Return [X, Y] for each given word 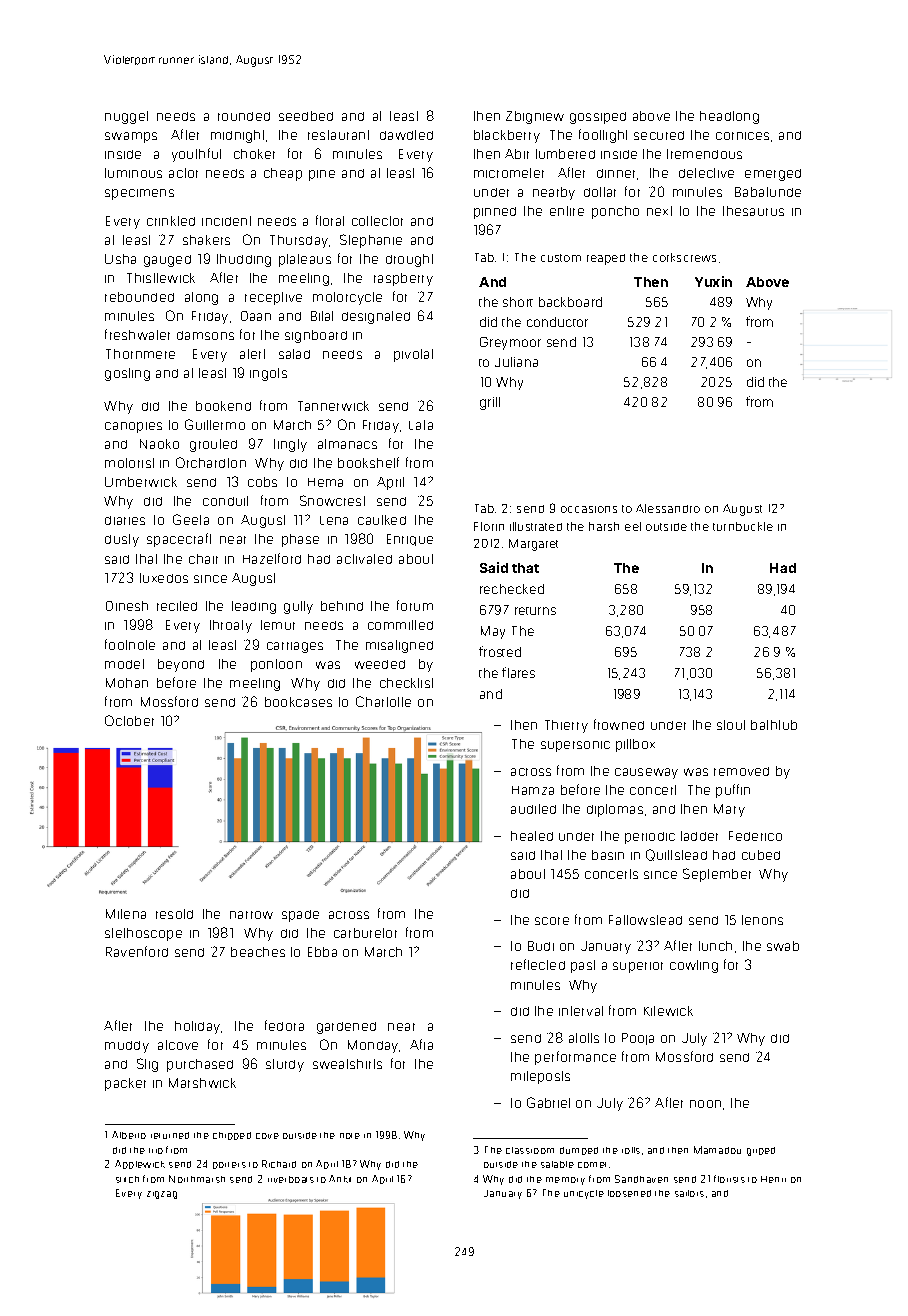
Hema [325, 482]
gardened [346, 1028]
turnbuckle [743, 526]
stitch [127, 1179]
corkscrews [684, 257]
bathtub [774, 725]
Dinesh [127, 606]
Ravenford [137, 951]
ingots [268, 374]
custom [561, 258]
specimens [139, 194]
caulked [382, 520]
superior [638, 967]
